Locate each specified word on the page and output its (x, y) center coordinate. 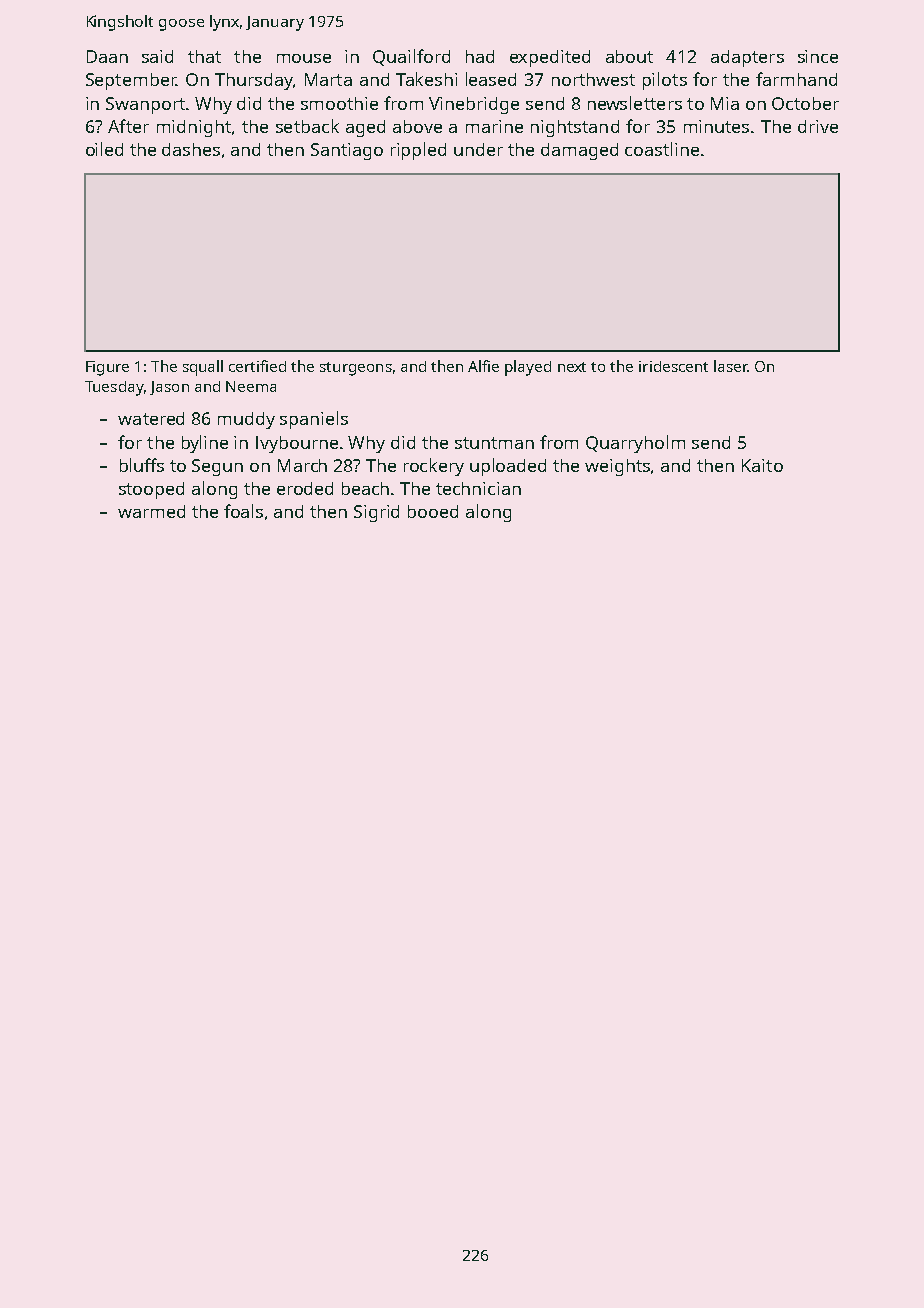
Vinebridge (474, 105)
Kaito (762, 465)
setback (307, 126)
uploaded (508, 467)
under (478, 149)
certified (257, 366)
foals (243, 511)
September (131, 81)
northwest (593, 79)
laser (730, 366)
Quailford (411, 57)
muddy (246, 420)
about (629, 56)
